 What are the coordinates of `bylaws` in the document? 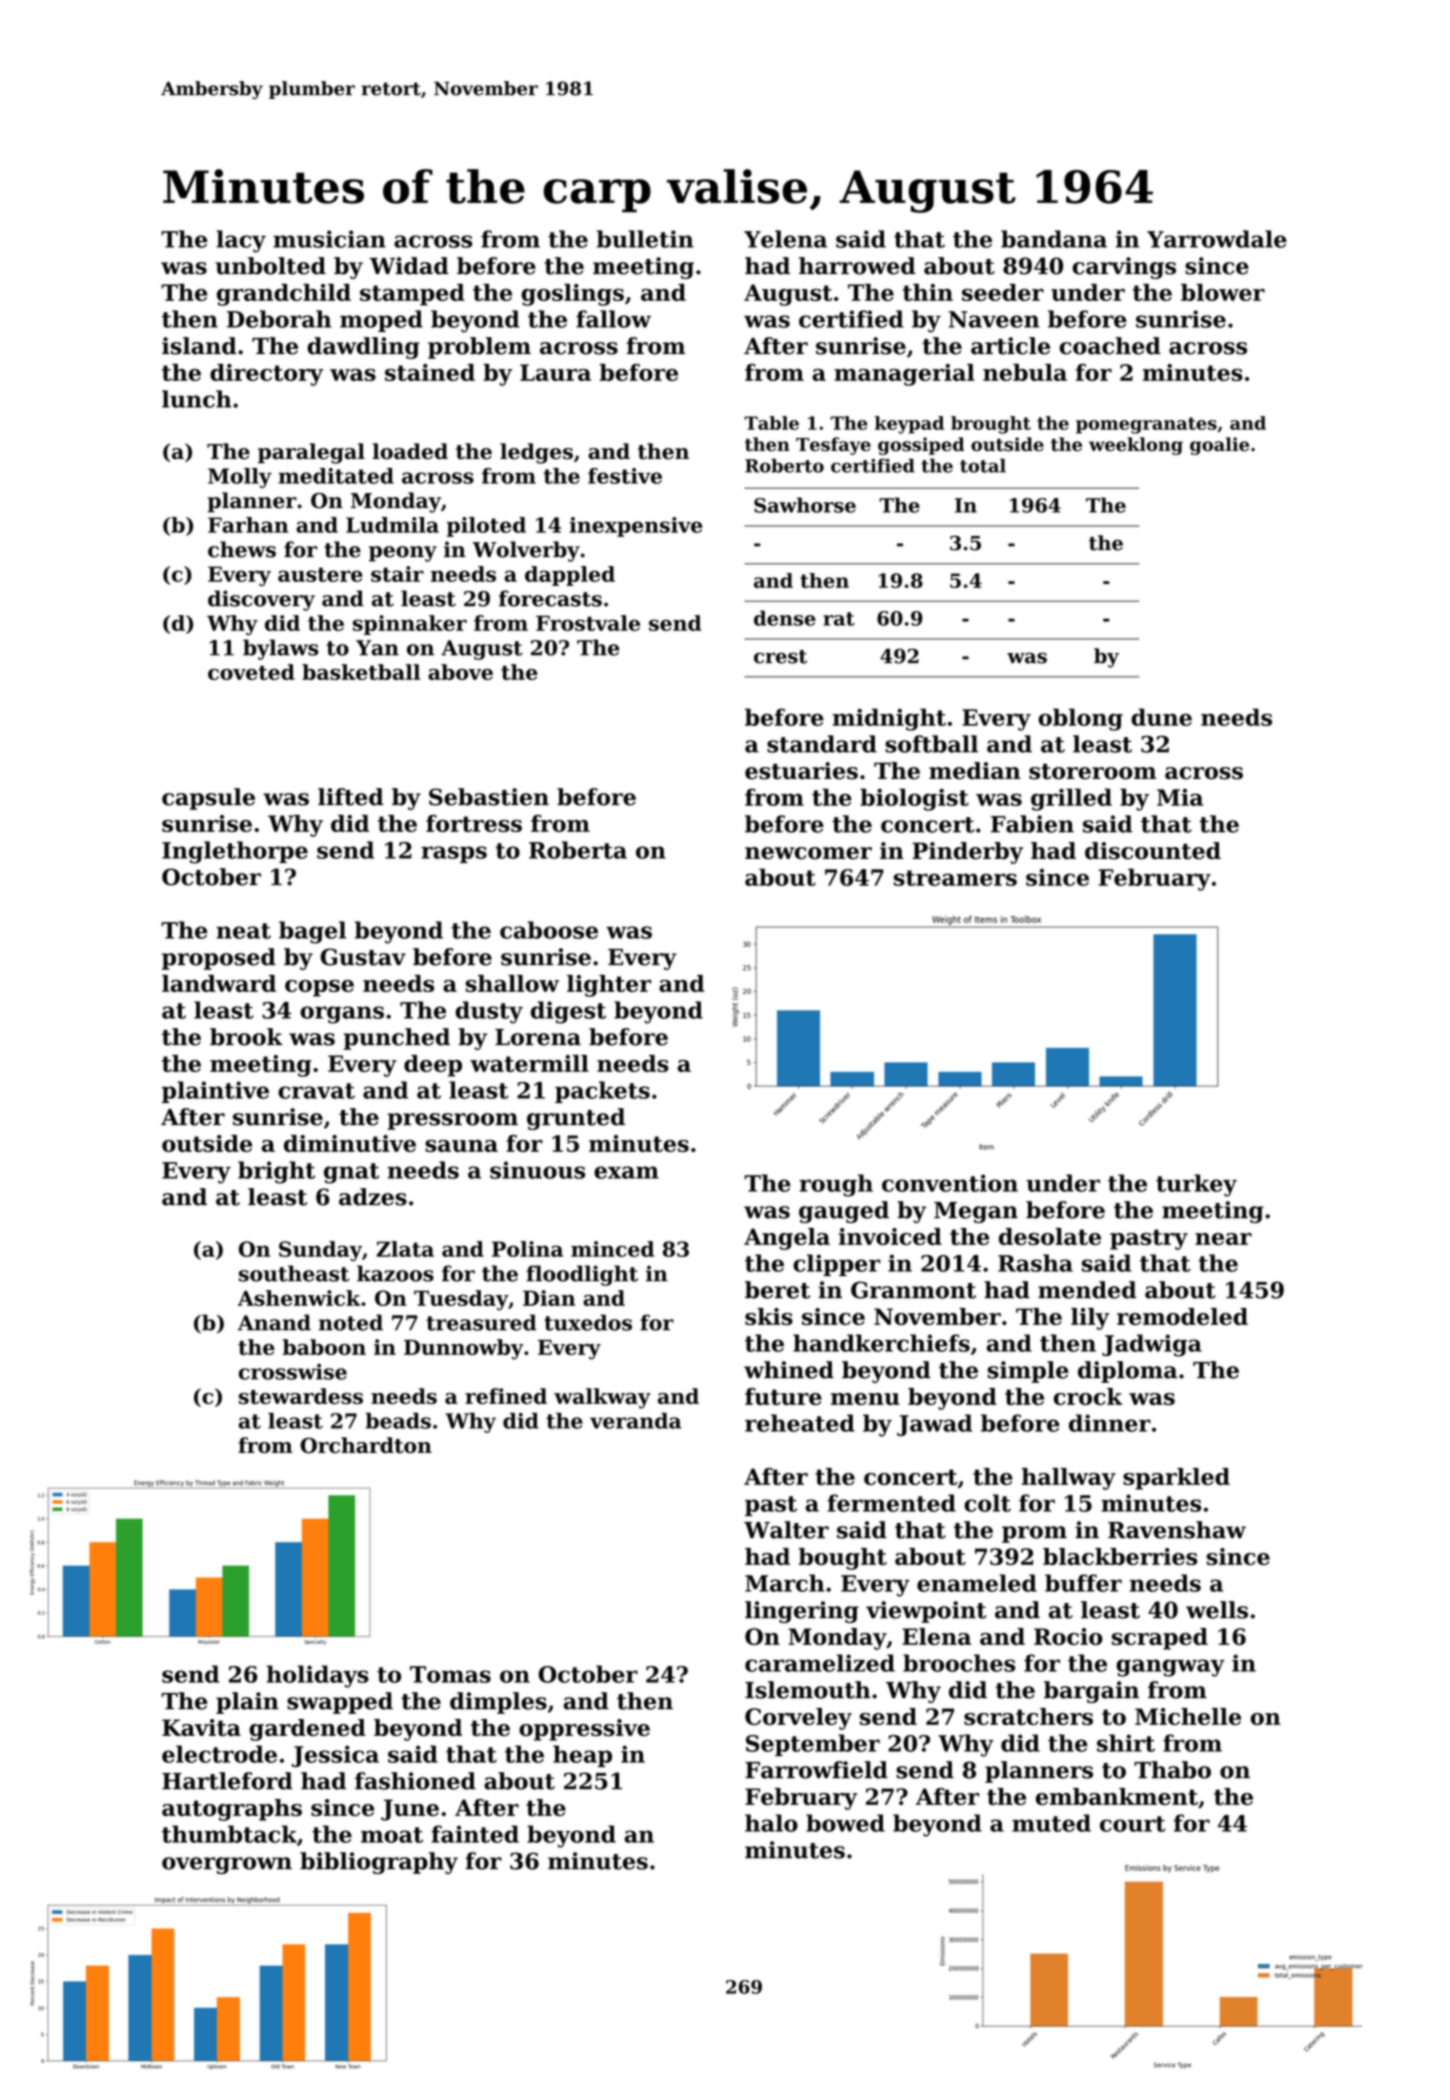 It's located at (280, 649).
